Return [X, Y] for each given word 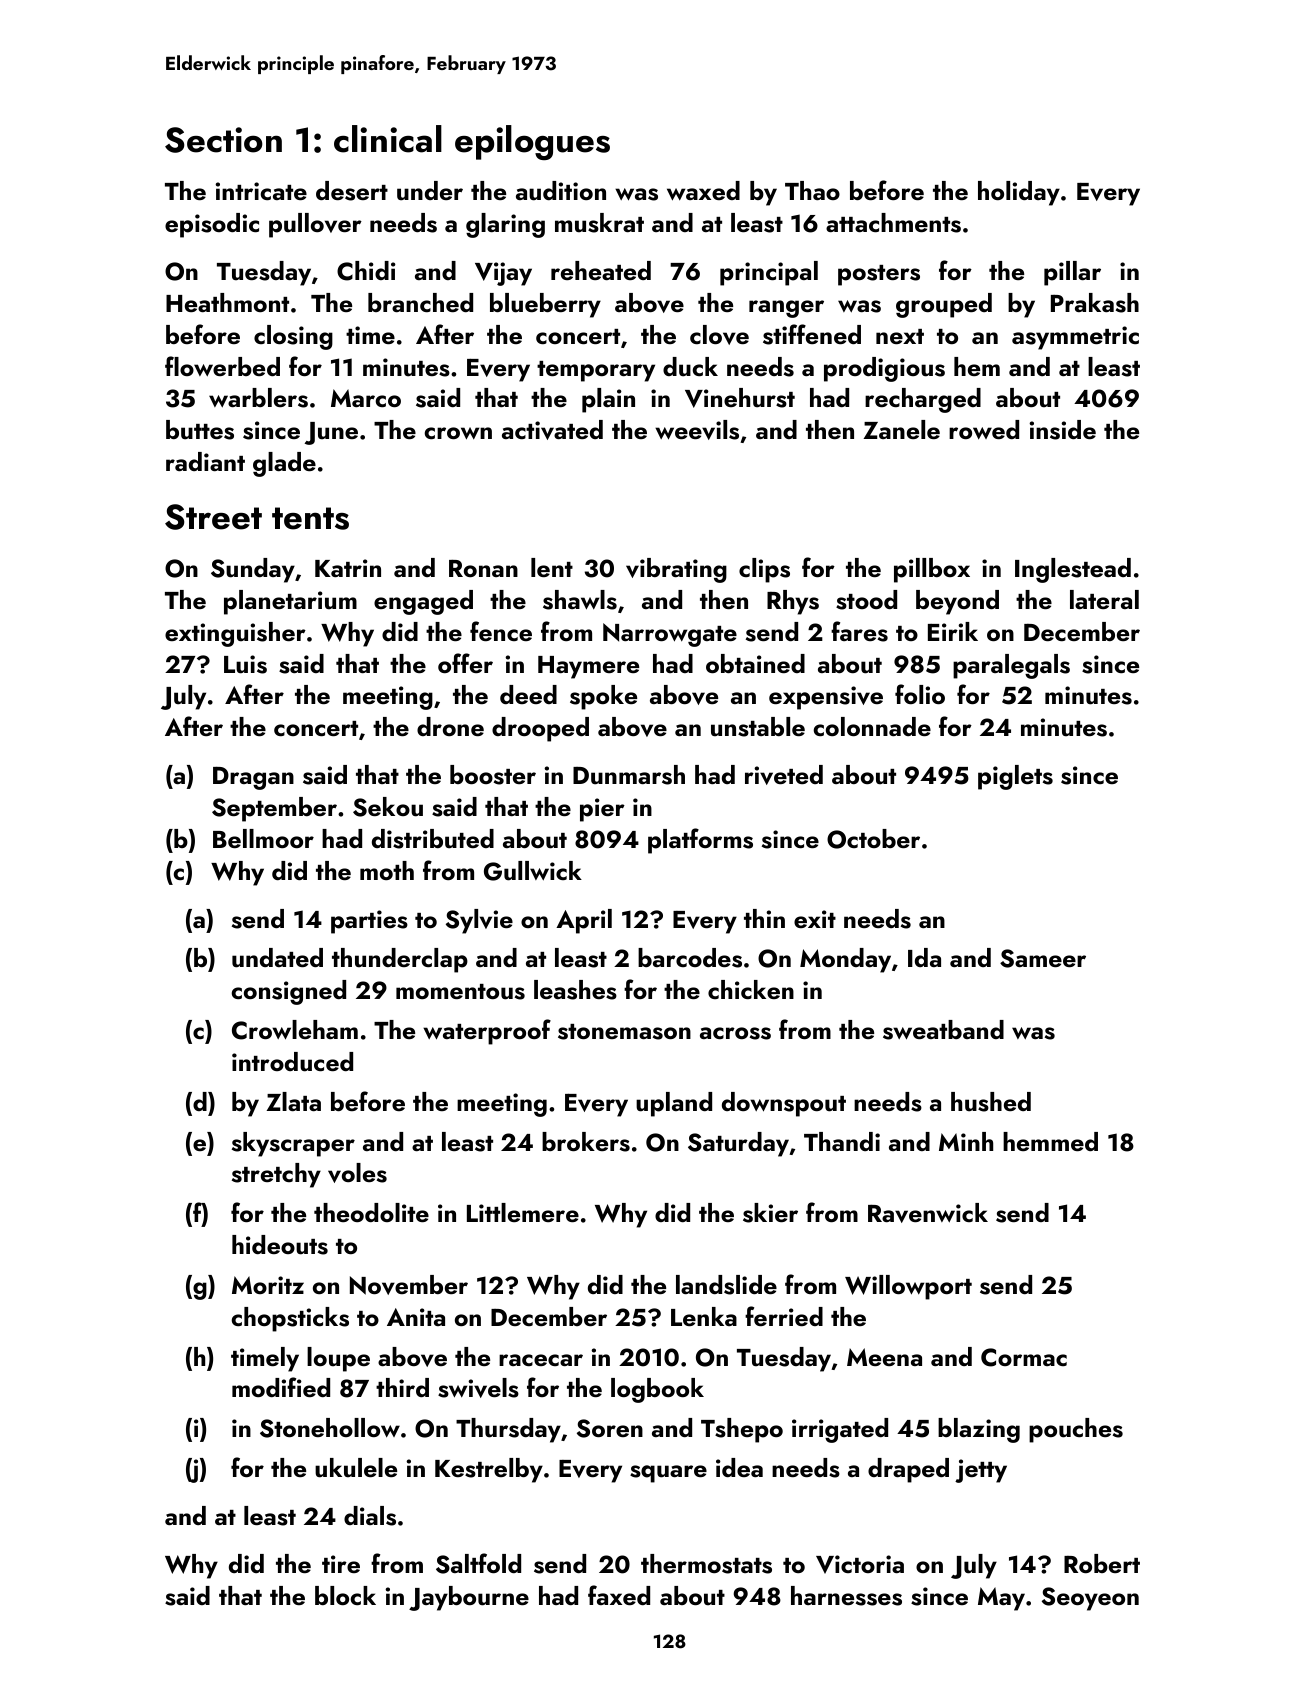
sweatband [943, 1030]
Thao [812, 190]
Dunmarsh [629, 775]
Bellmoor [263, 838]
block [345, 1595]
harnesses [846, 1596]
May [1001, 1599]
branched [420, 302]
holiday [1019, 193]
